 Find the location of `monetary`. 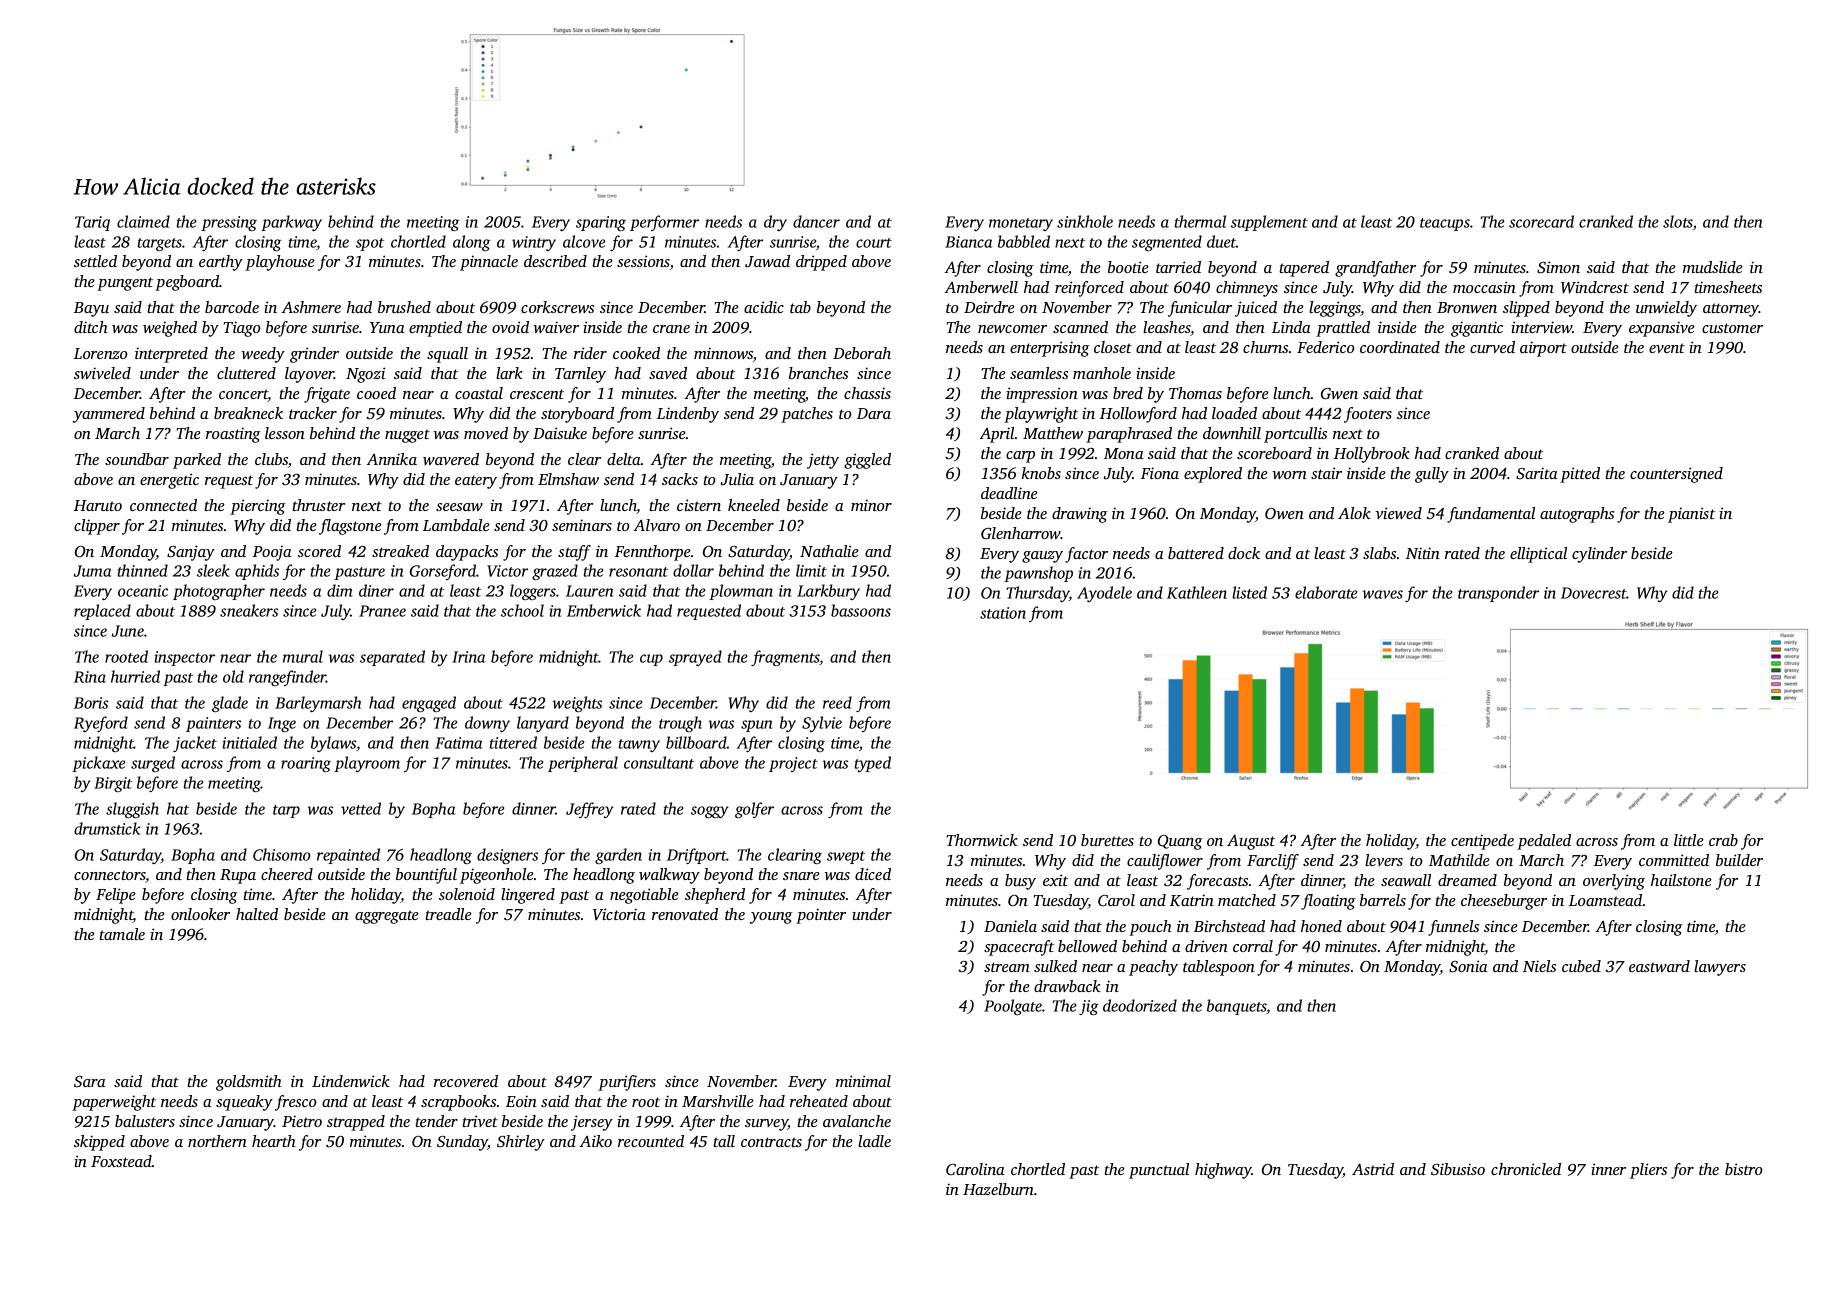

monetary is located at coordinates (1021, 224).
